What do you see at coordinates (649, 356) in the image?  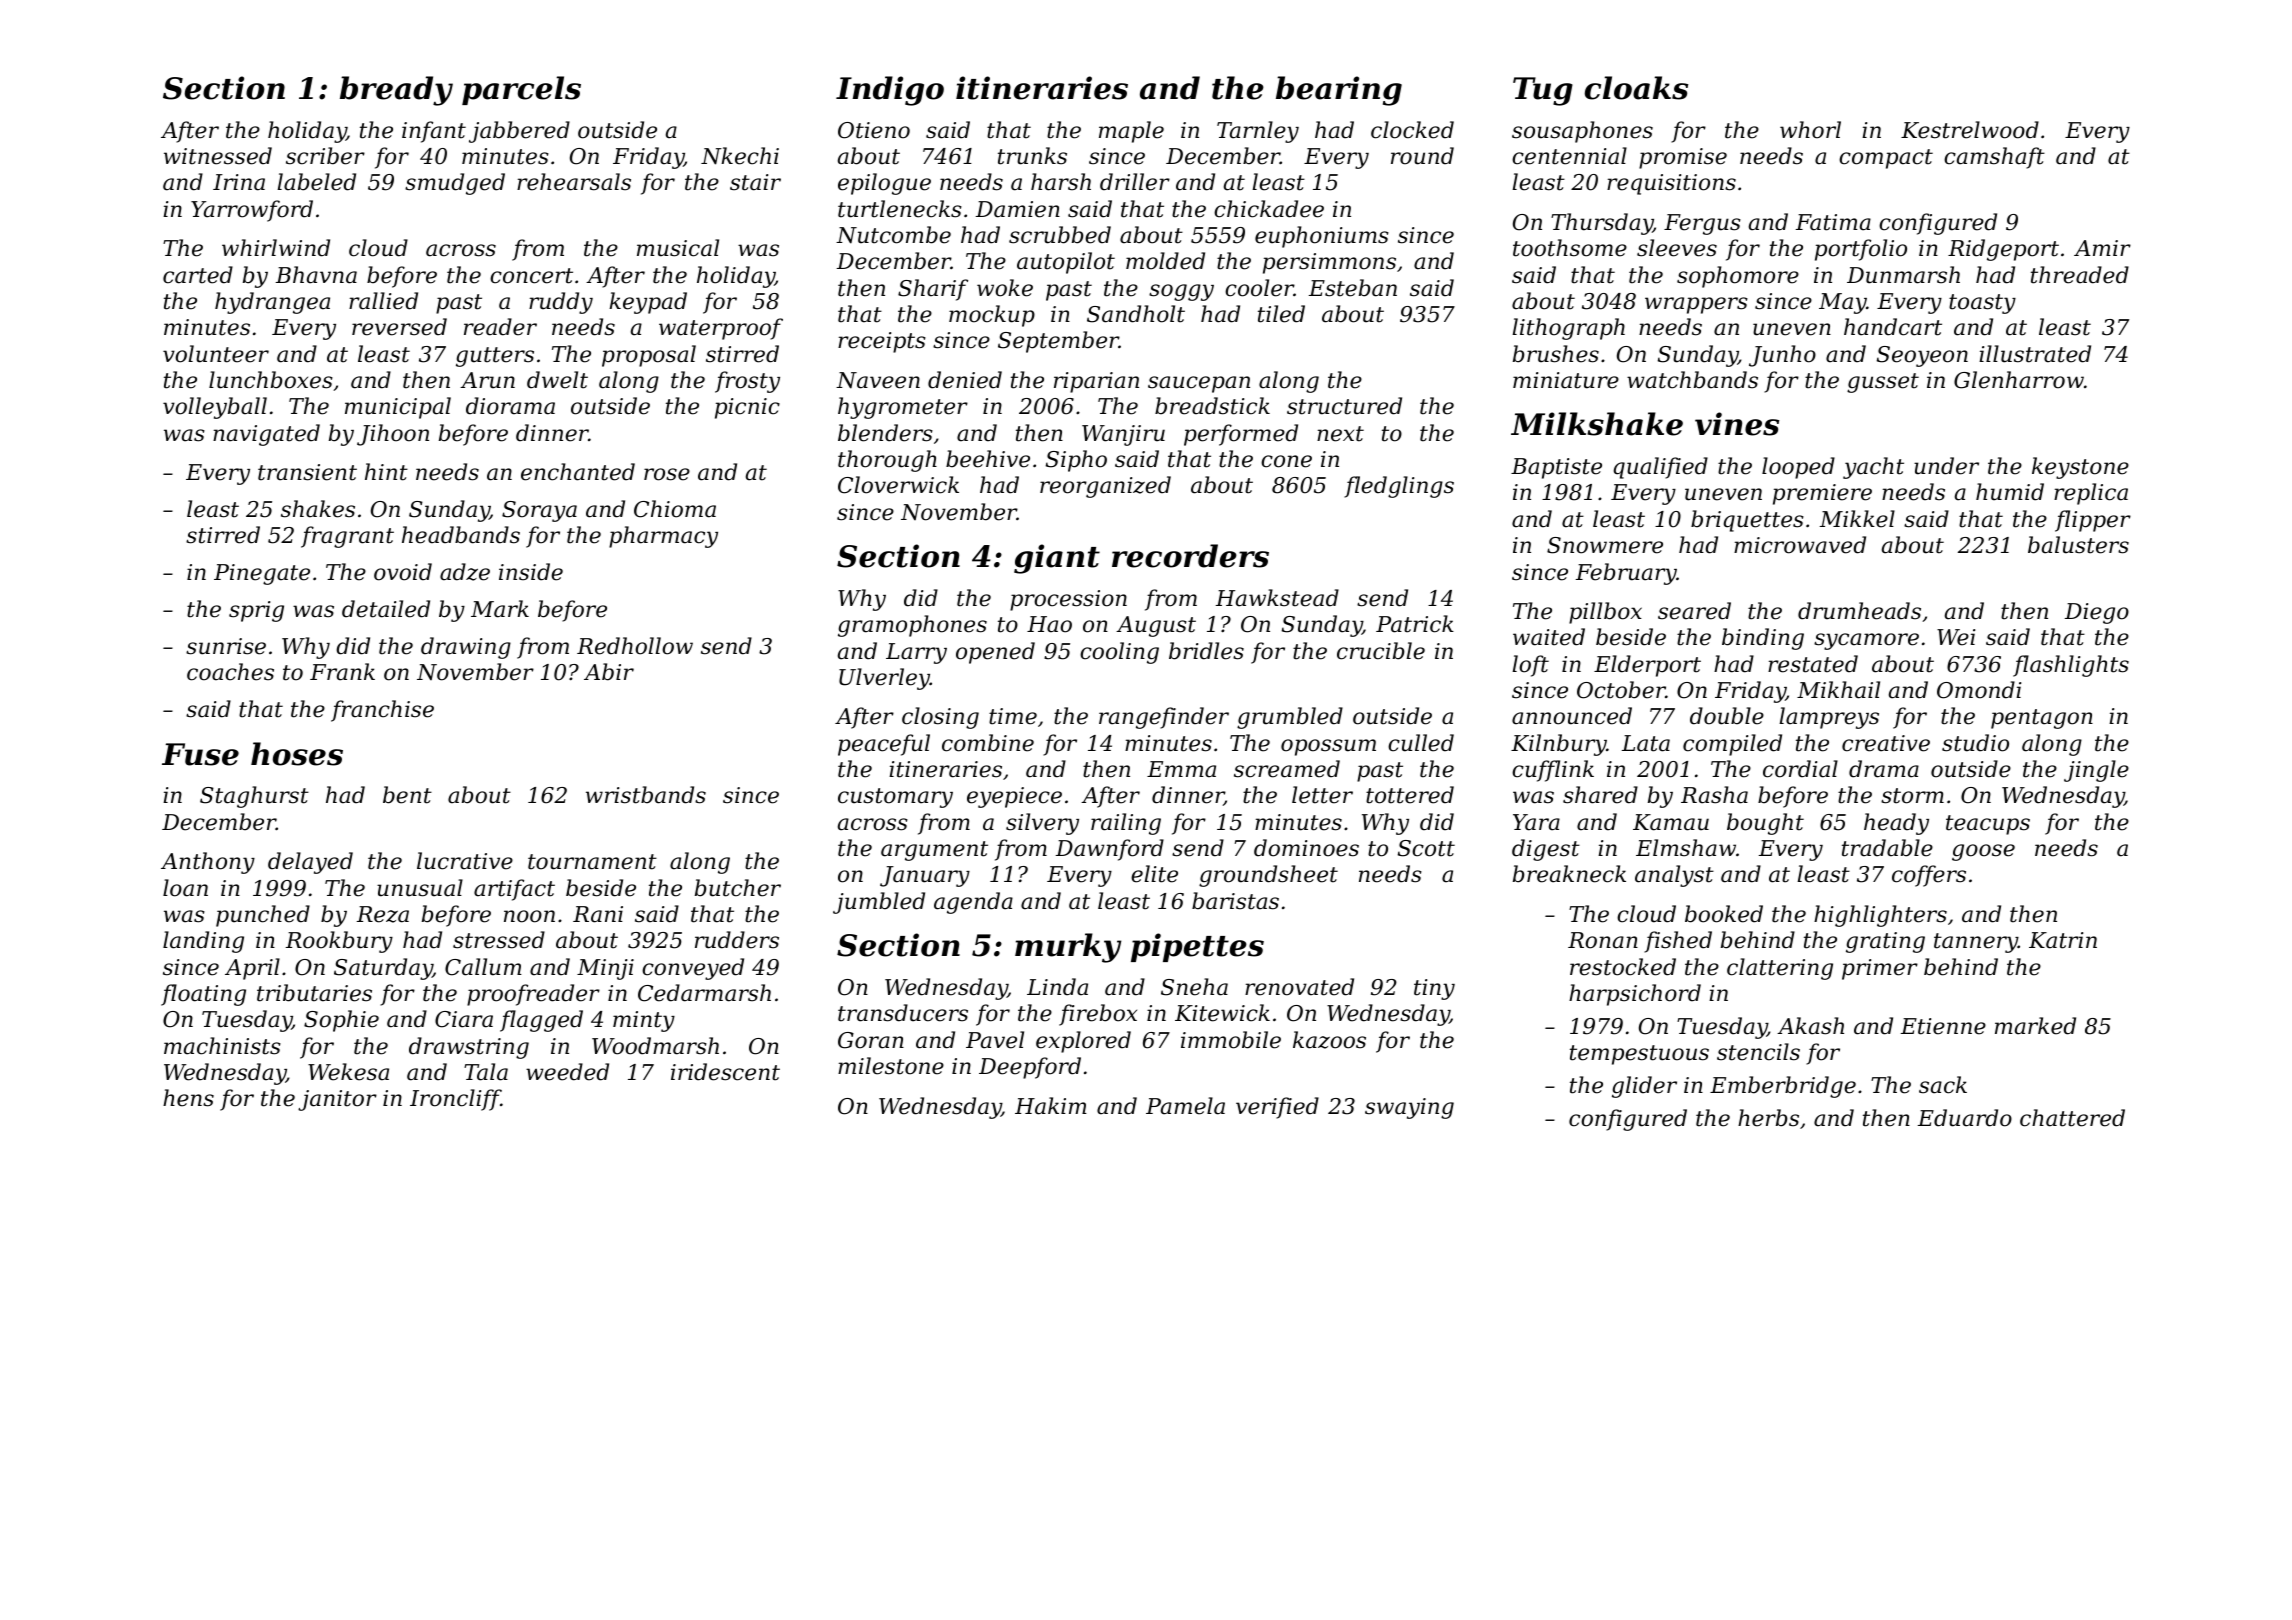 I see `proposal` at bounding box center [649, 356].
